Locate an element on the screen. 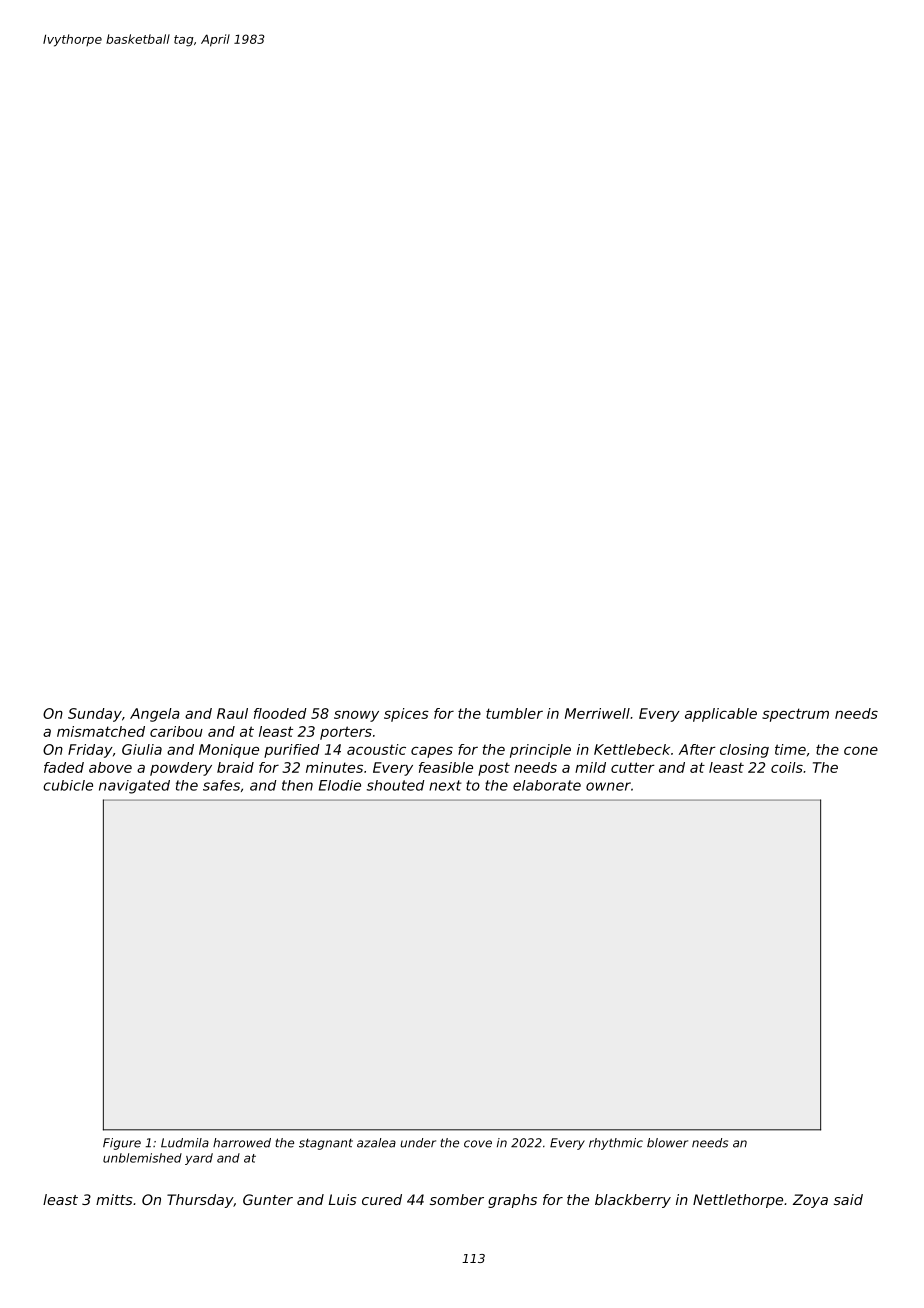 Image resolution: width=924 pixels, height=1308 pixels. owner is located at coordinates (608, 786).
